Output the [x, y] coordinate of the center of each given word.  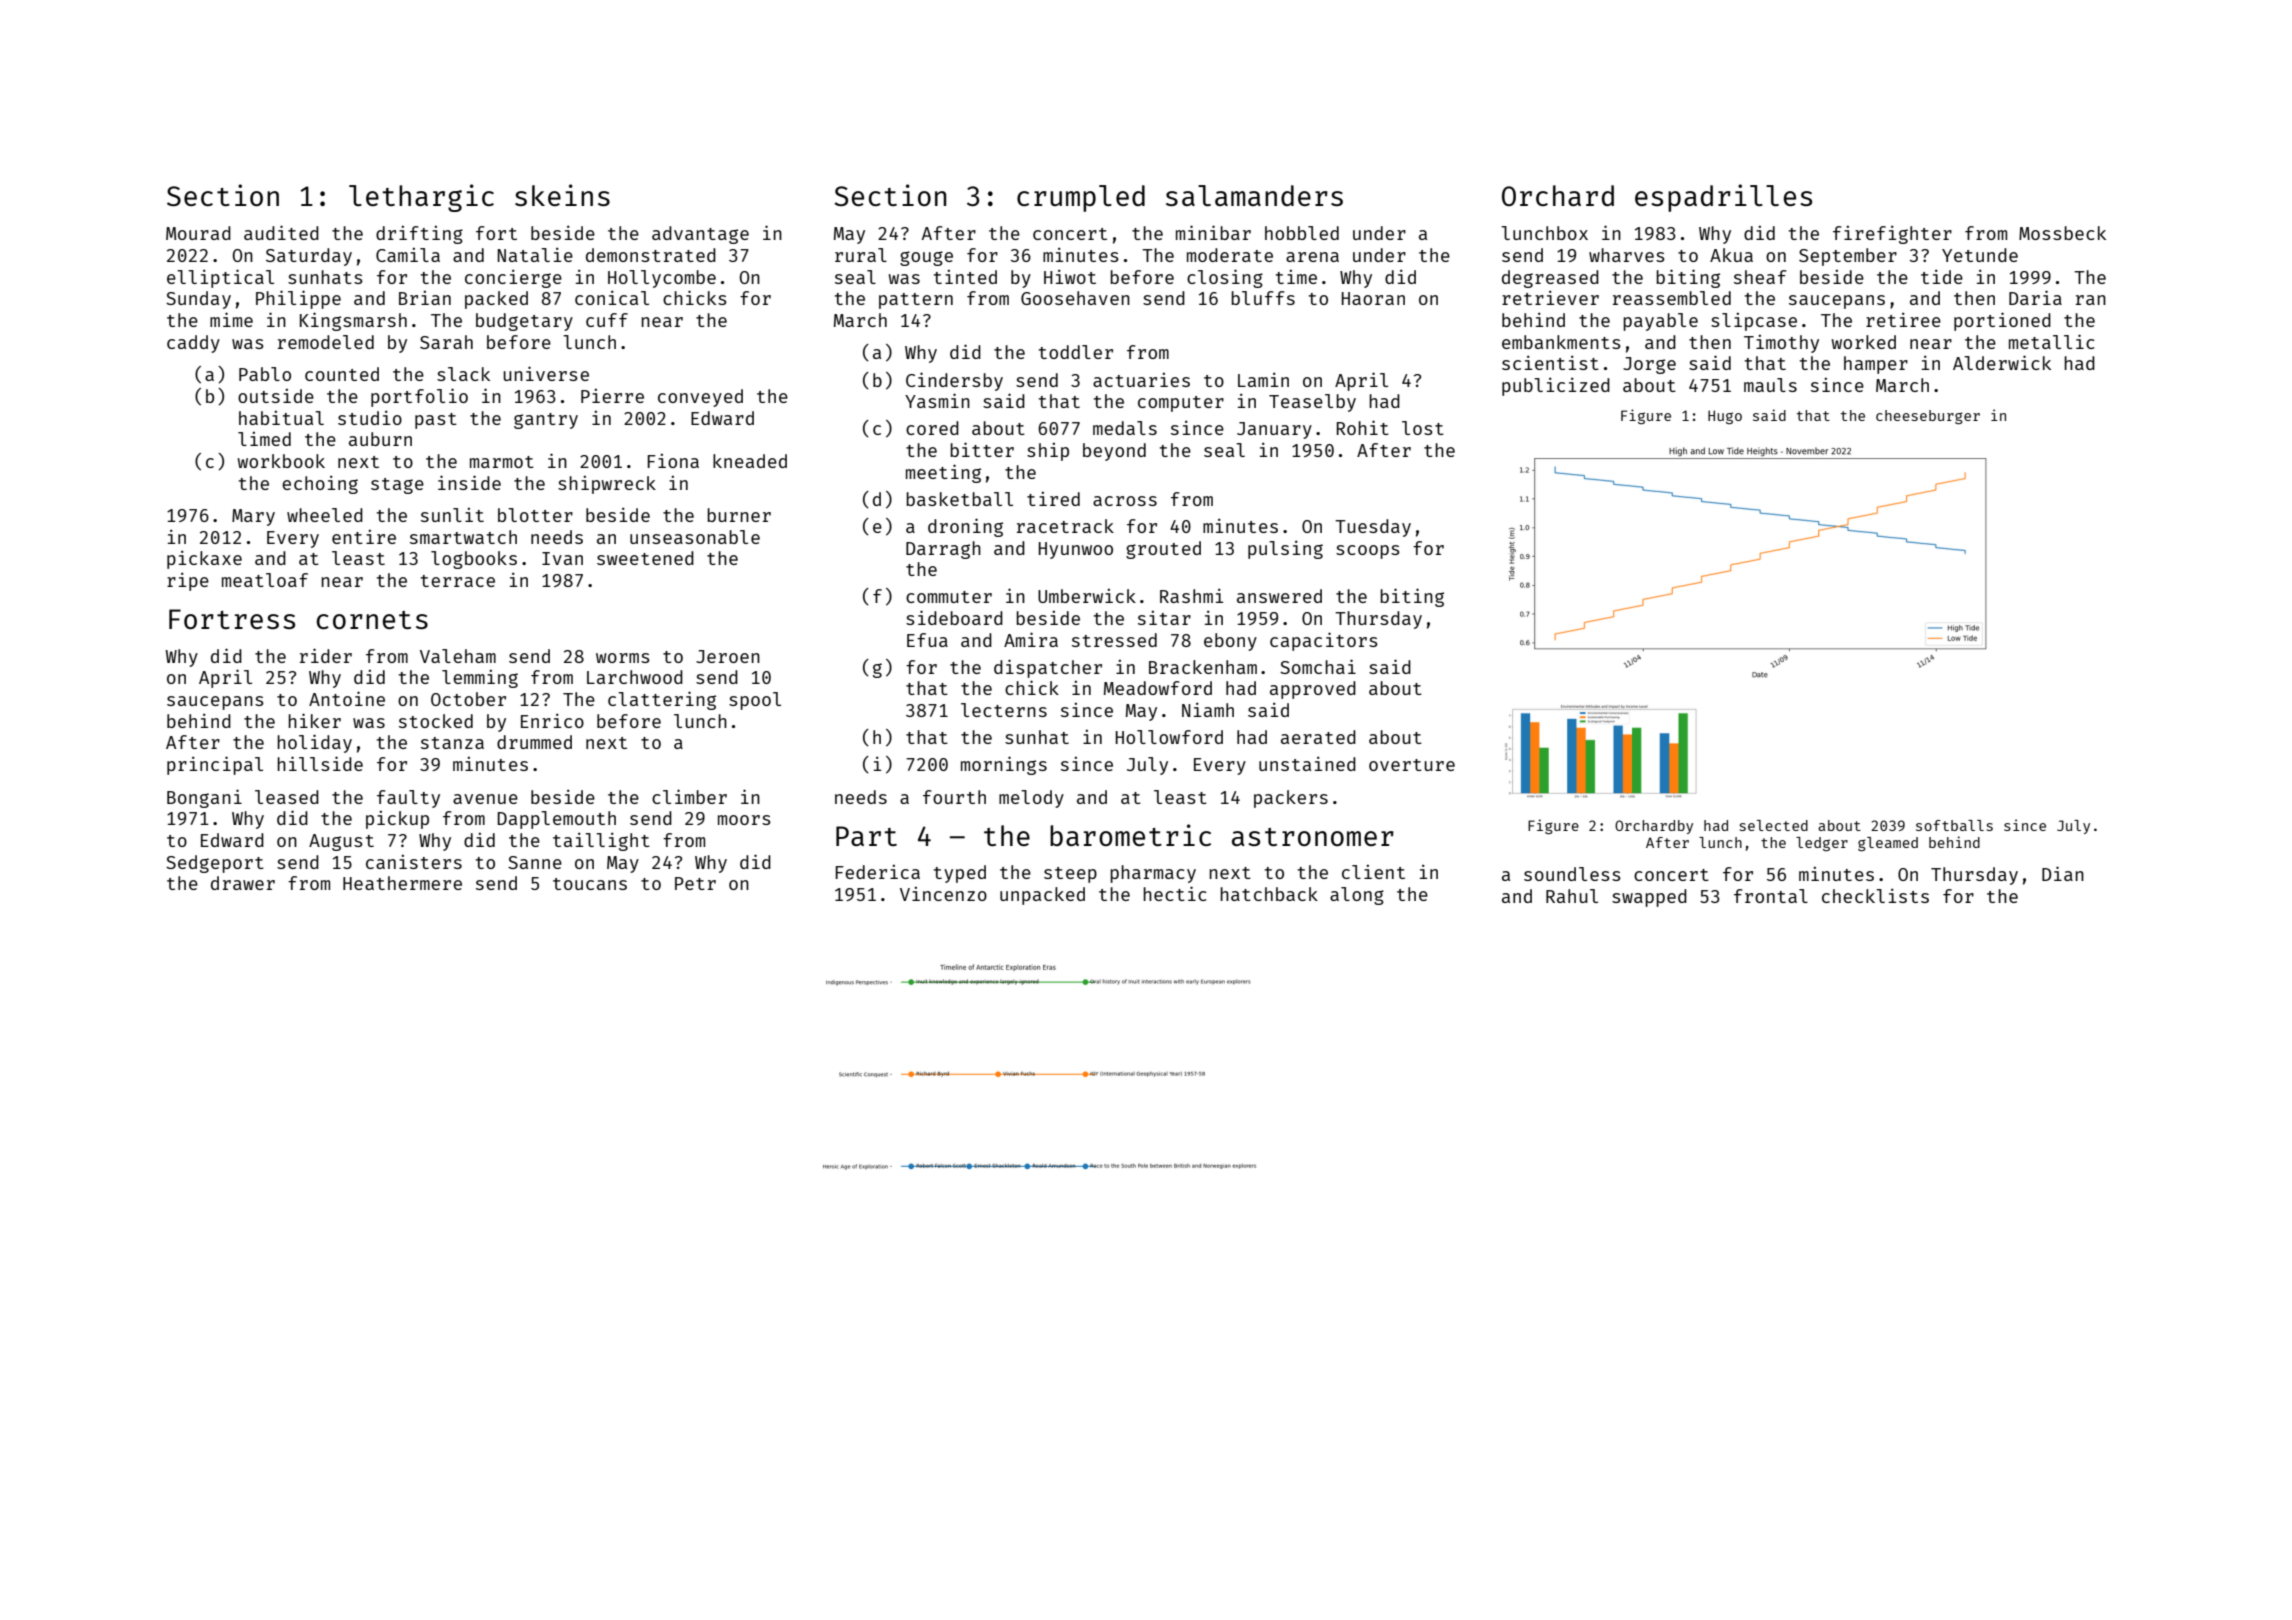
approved [1313, 690]
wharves [1627, 255]
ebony [1230, 642]
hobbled [1302, 233]
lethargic [421, 198]
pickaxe [204, 559]
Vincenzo [943, 894]
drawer [243, 883]
